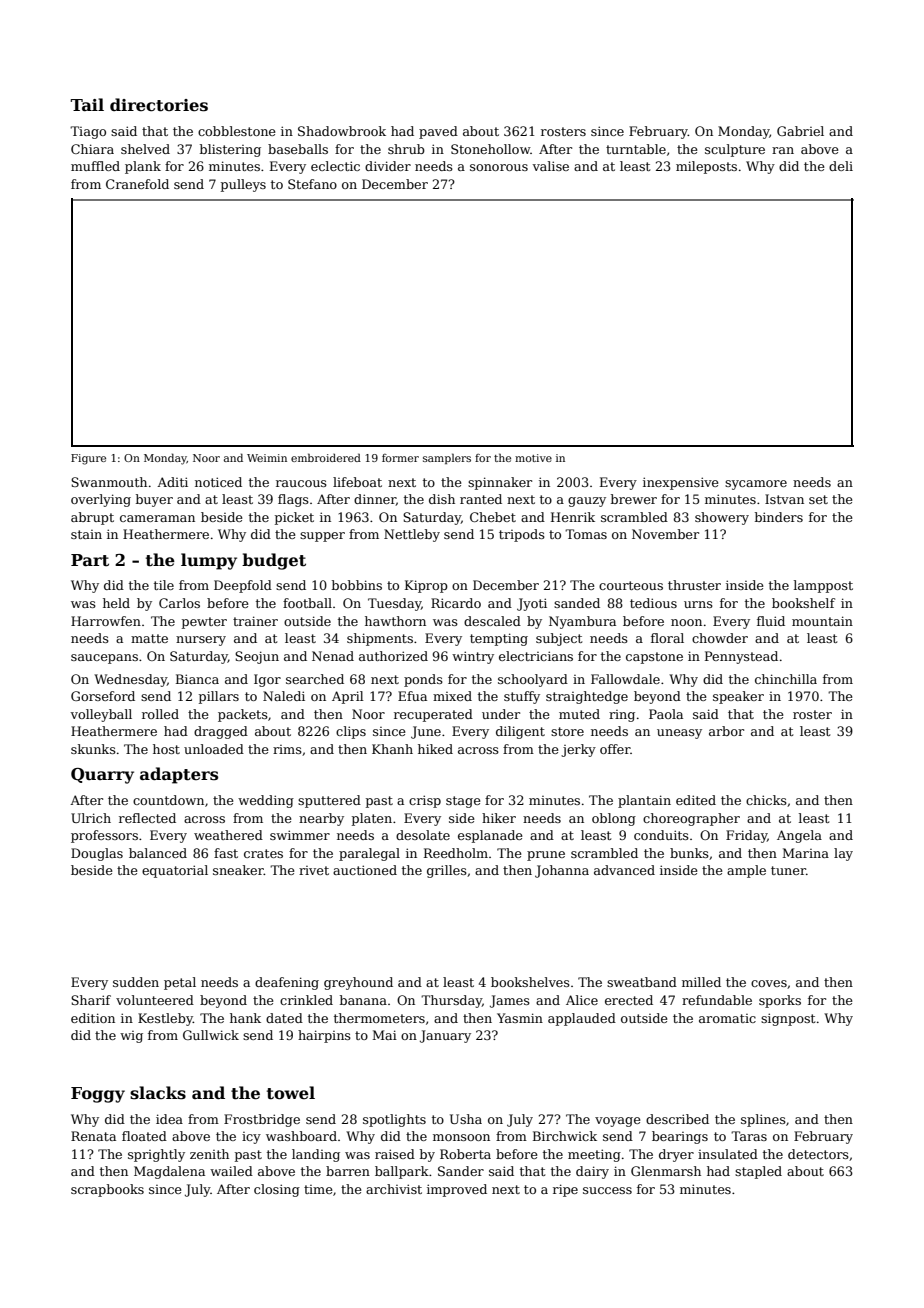 The height and width of the page is (1308, 924). What do you see at coordinates (438, 132) in the page?
I see `paved` at bounding box center [438, 132].
